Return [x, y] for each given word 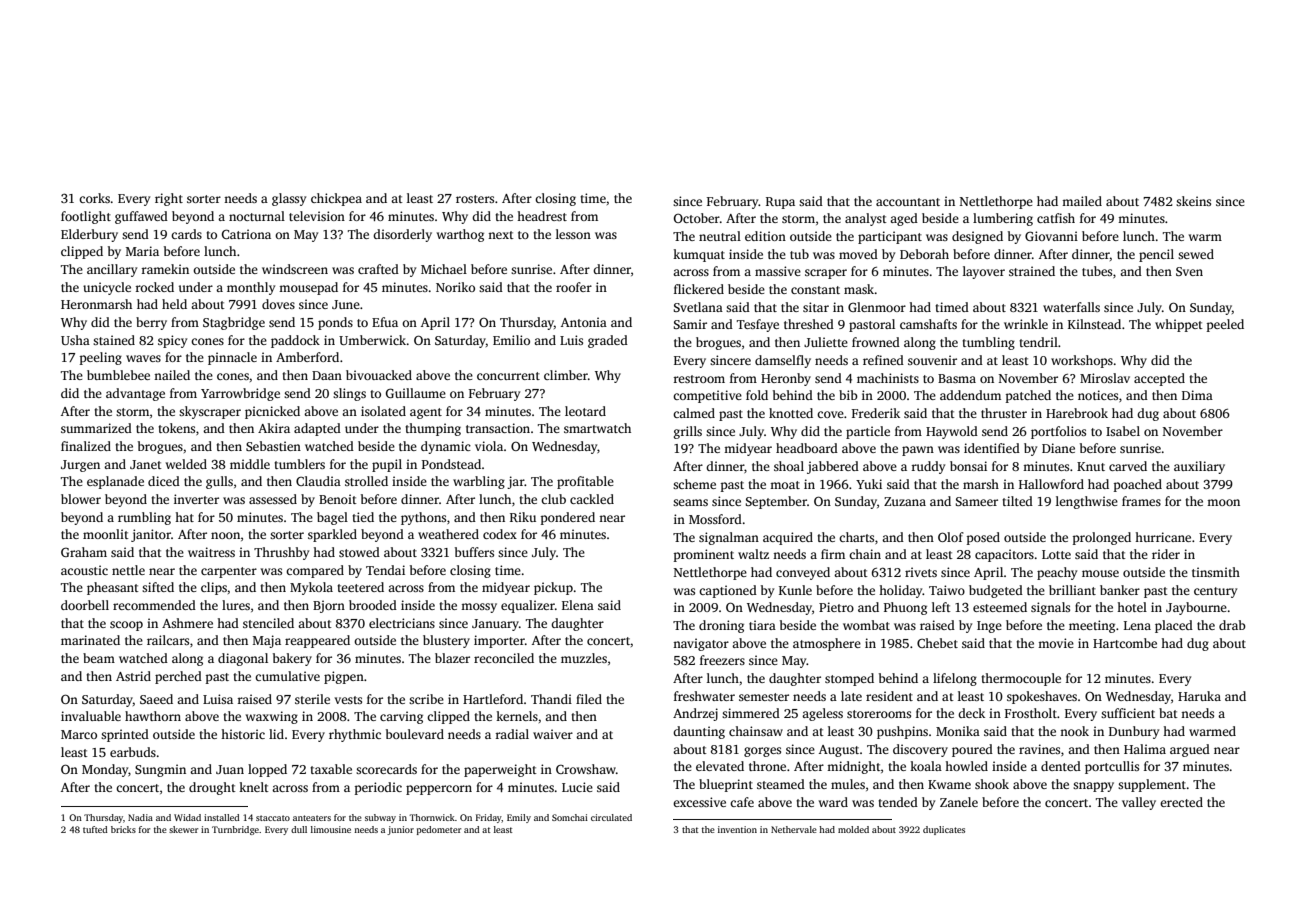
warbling [479, 482]
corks [94, 198]
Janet [146, 464]
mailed [1082, 201]
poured [972, 750]
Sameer [976, 501]
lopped [267, 770]
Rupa [780, 203]
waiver [553, 734]
